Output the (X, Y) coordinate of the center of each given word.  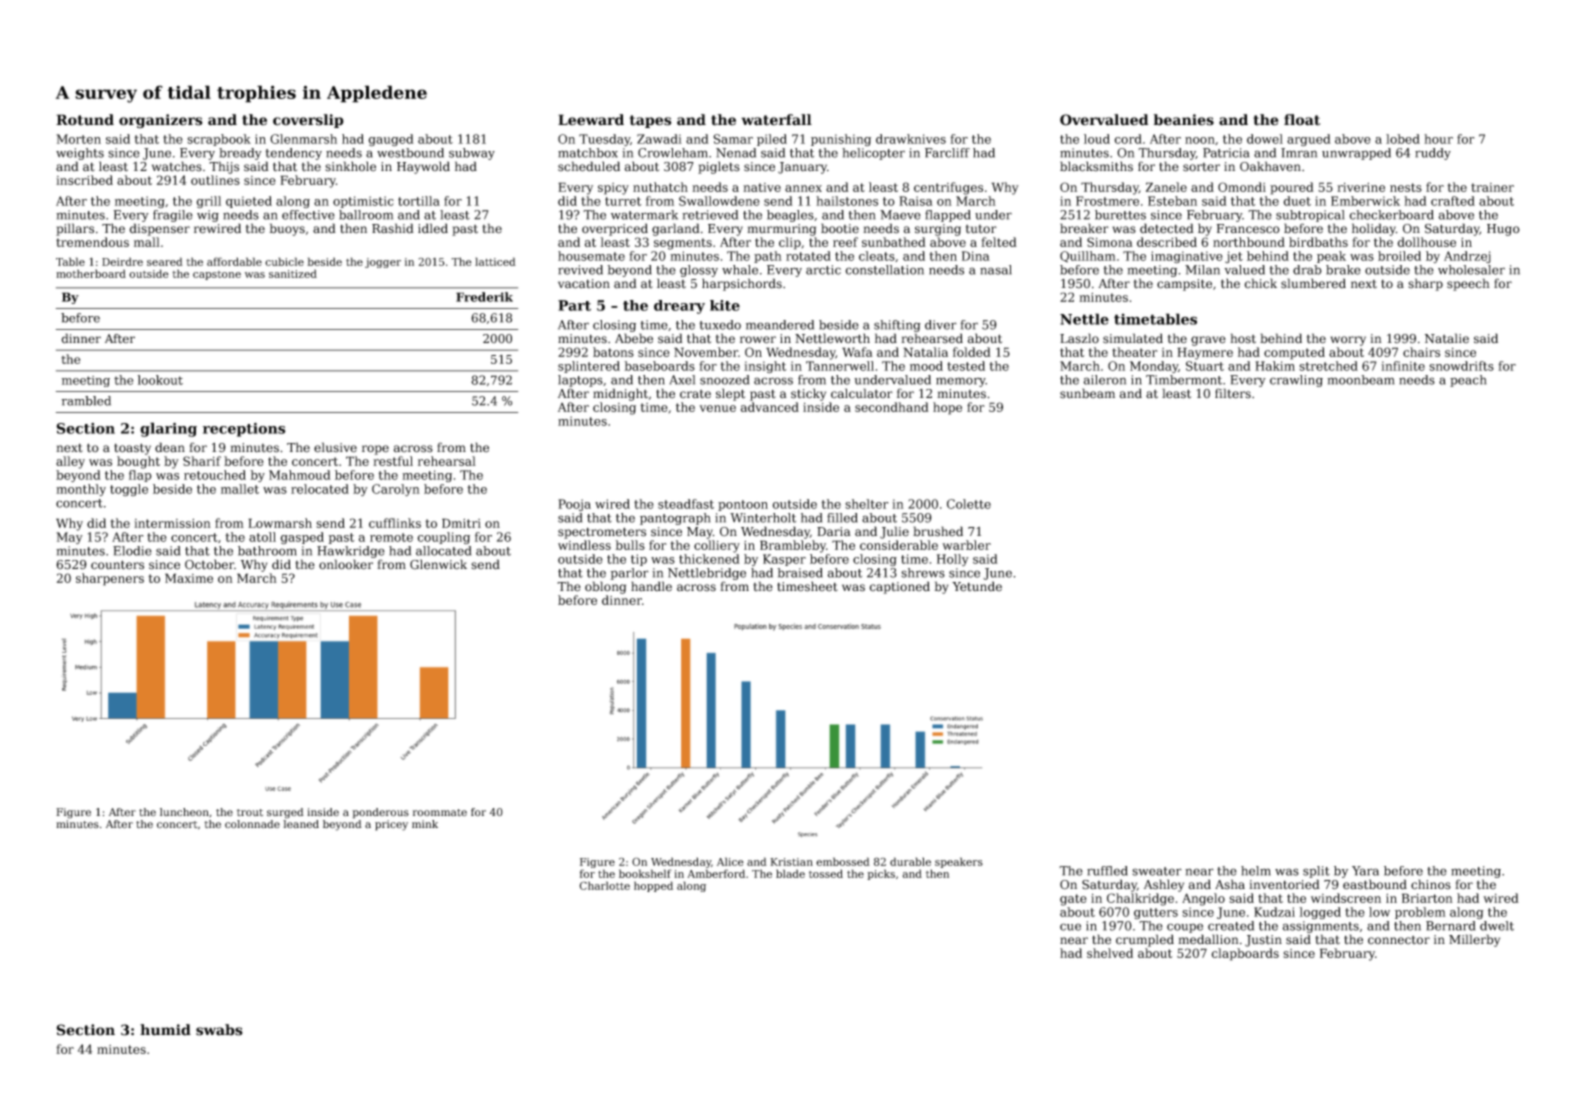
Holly (953, 560)
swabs (219, 1030)
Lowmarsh (280, 523)
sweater (1157, 871)
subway (472, 154)
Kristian (791, 862)
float (1302, 120)
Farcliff (947, 153)
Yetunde (977, 586)
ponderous (380, 813)
